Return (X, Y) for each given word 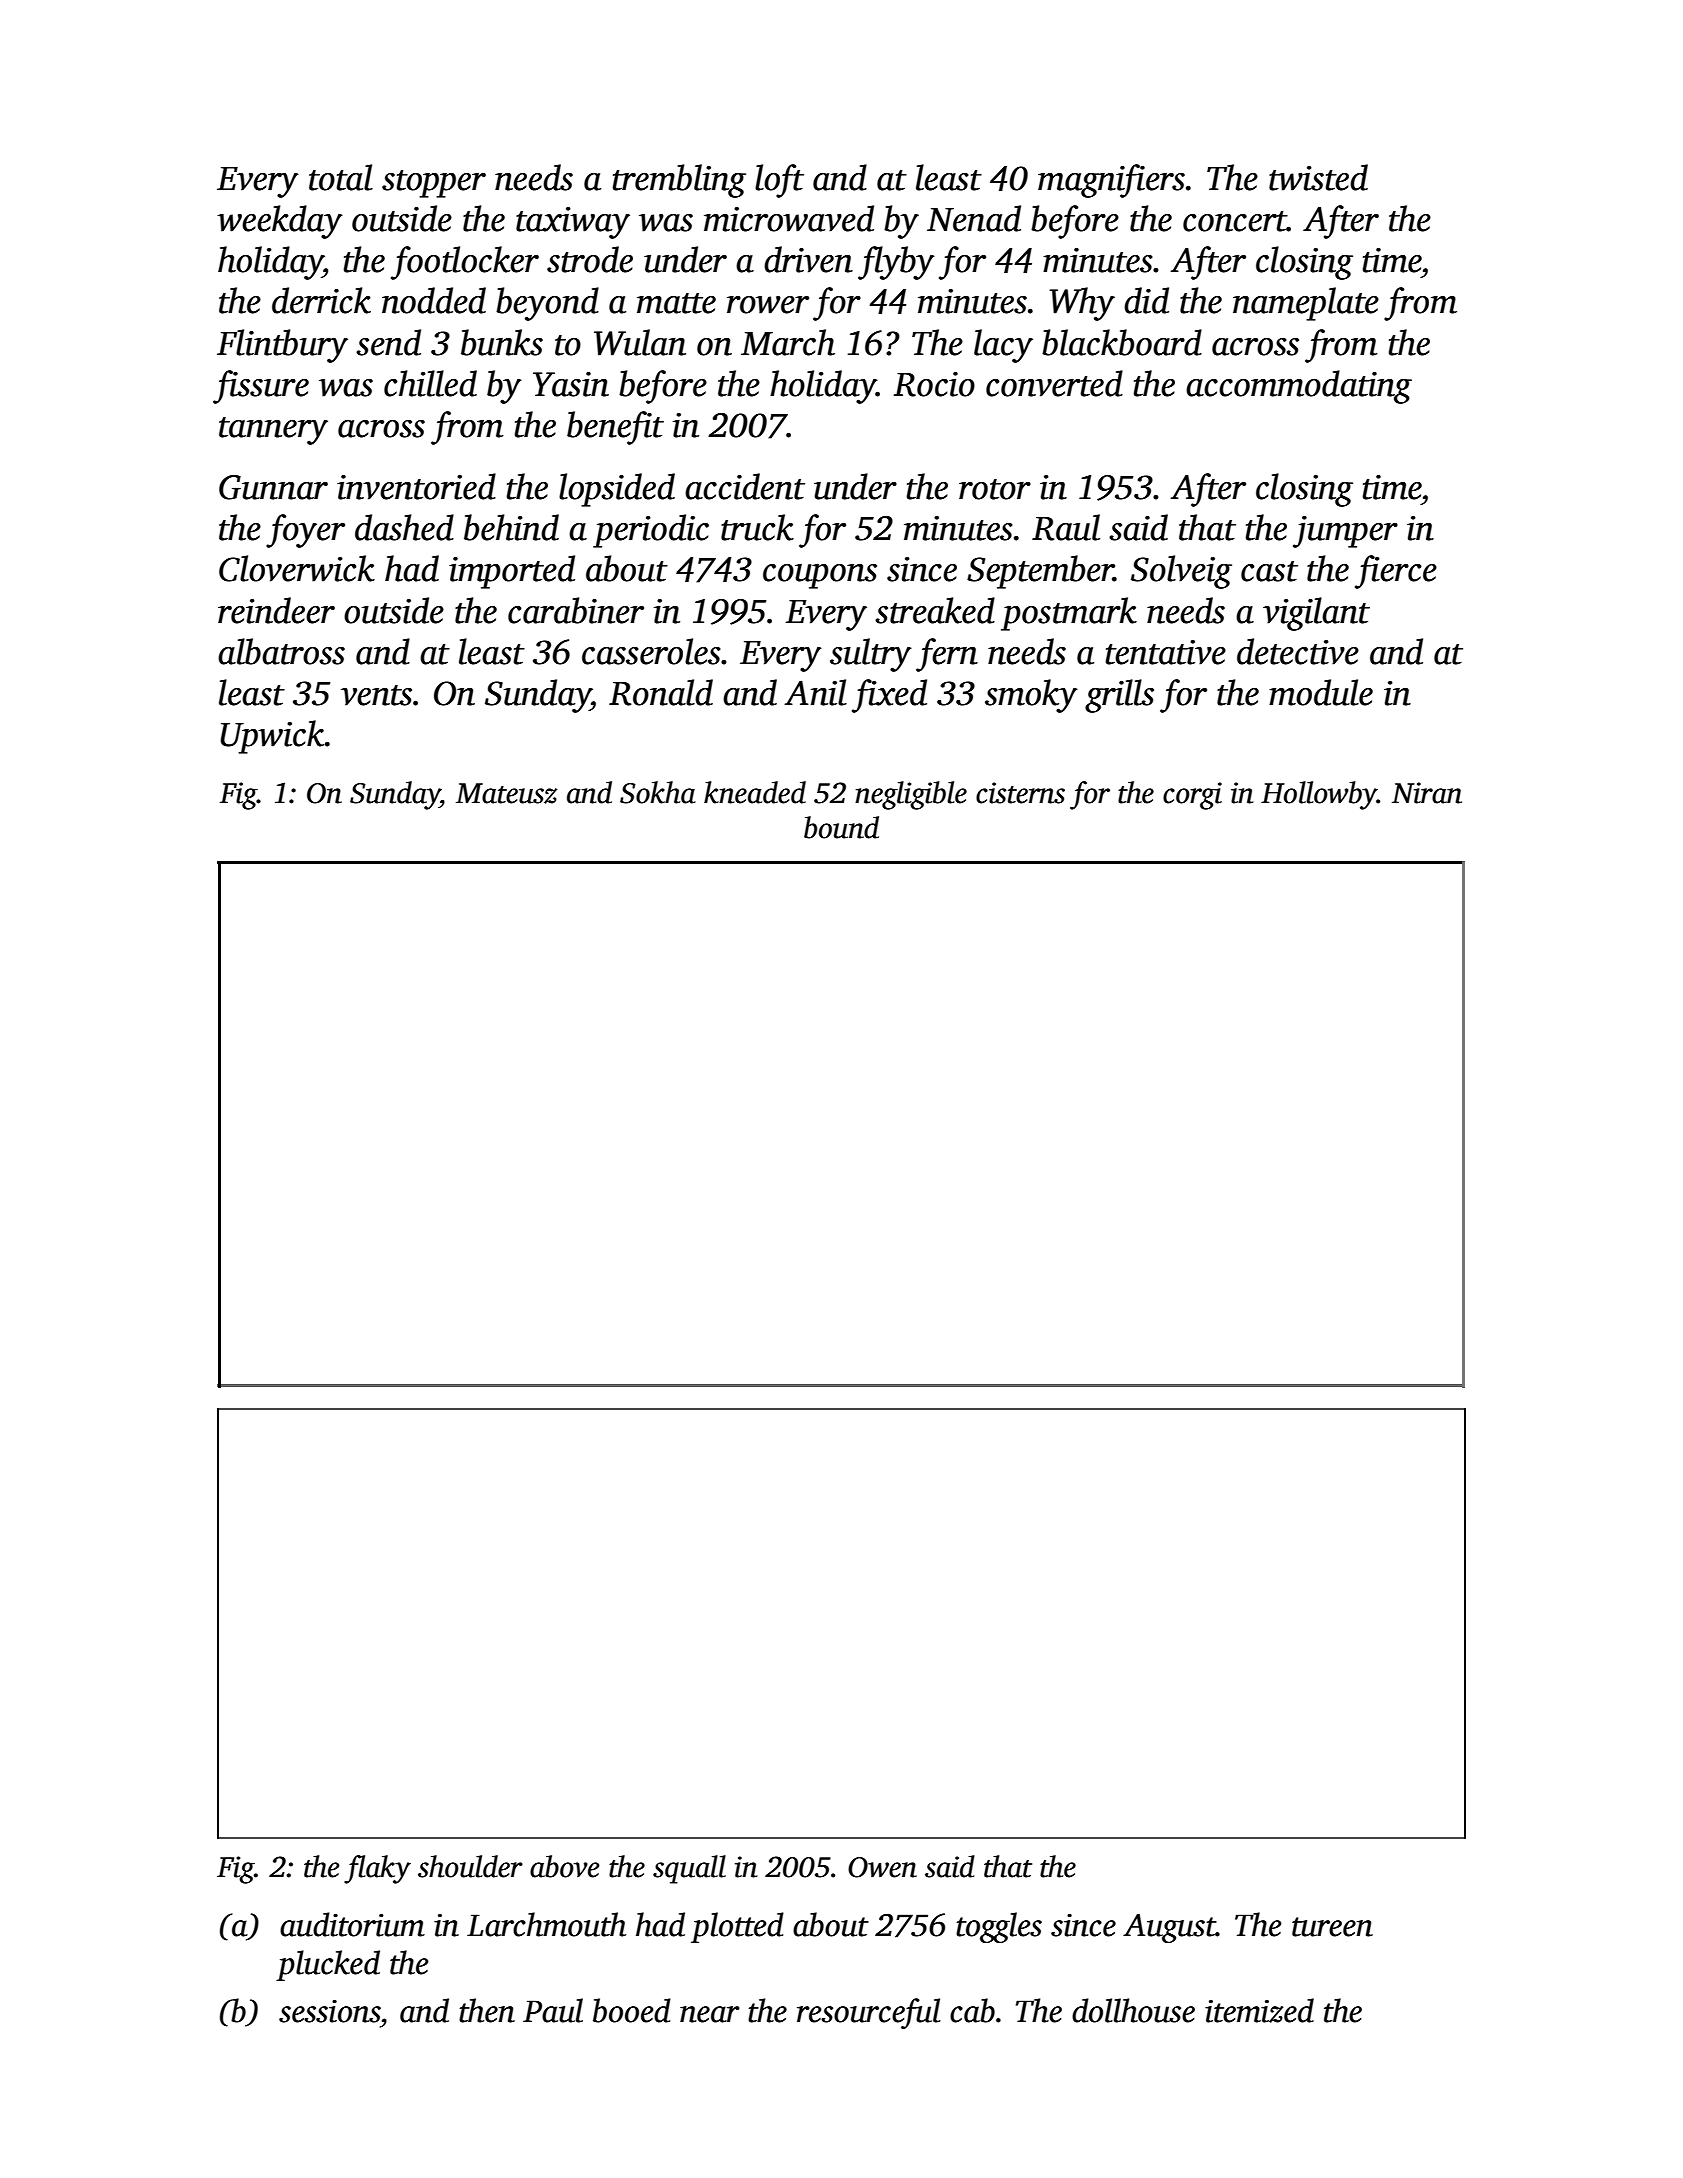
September (1040, 572)
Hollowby (1319, 795)
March (788, 342)
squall (689, 1869)
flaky (377, 1869)
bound (841, 827)
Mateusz (507, 793)
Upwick (272, 737)
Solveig (1181, 572)
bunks (502, 342)
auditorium (352, 1924)
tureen (1332, 1927)
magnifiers (1111, 181)
